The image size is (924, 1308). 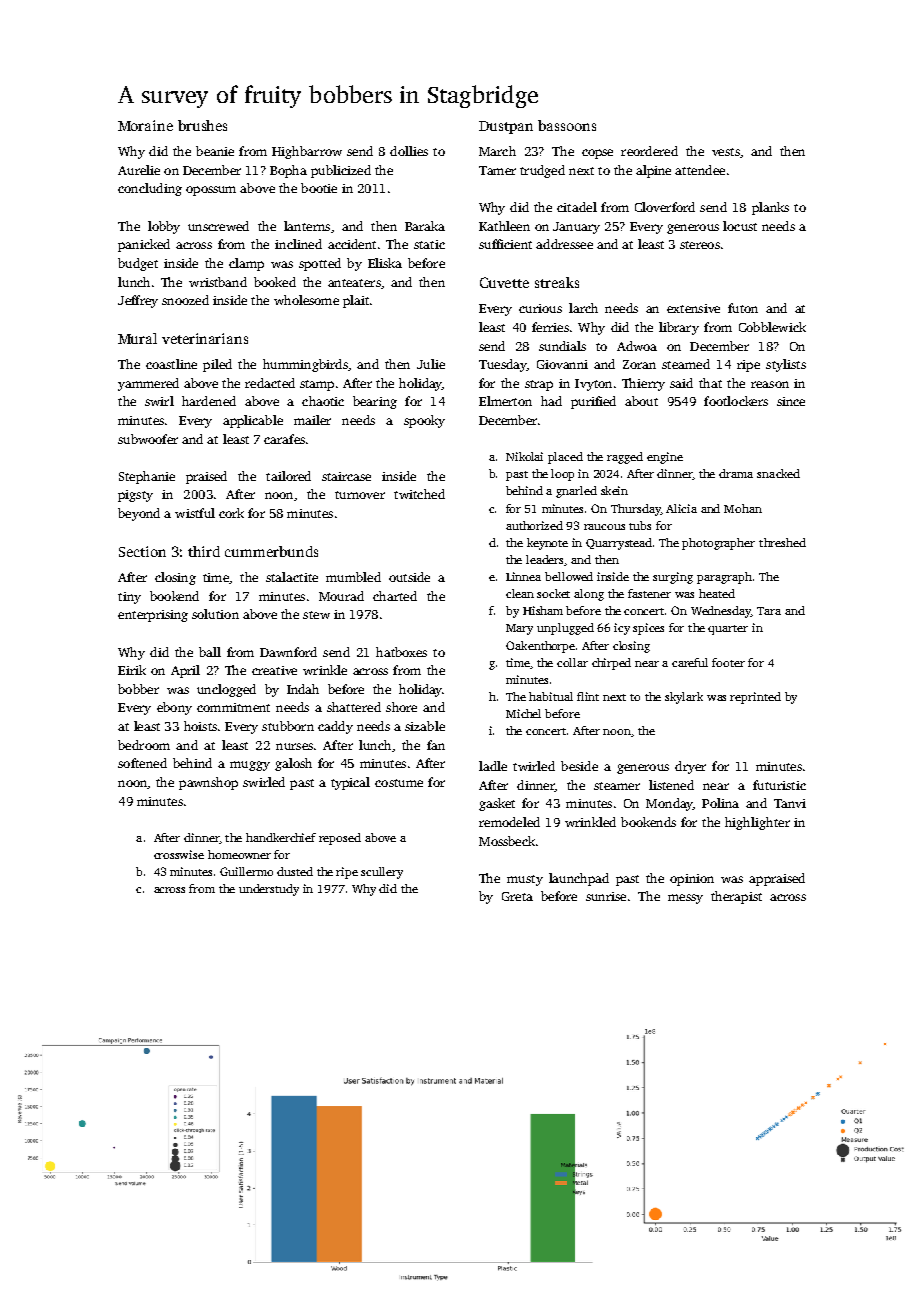 I want to click on purified, so click(x=593, y=402).
